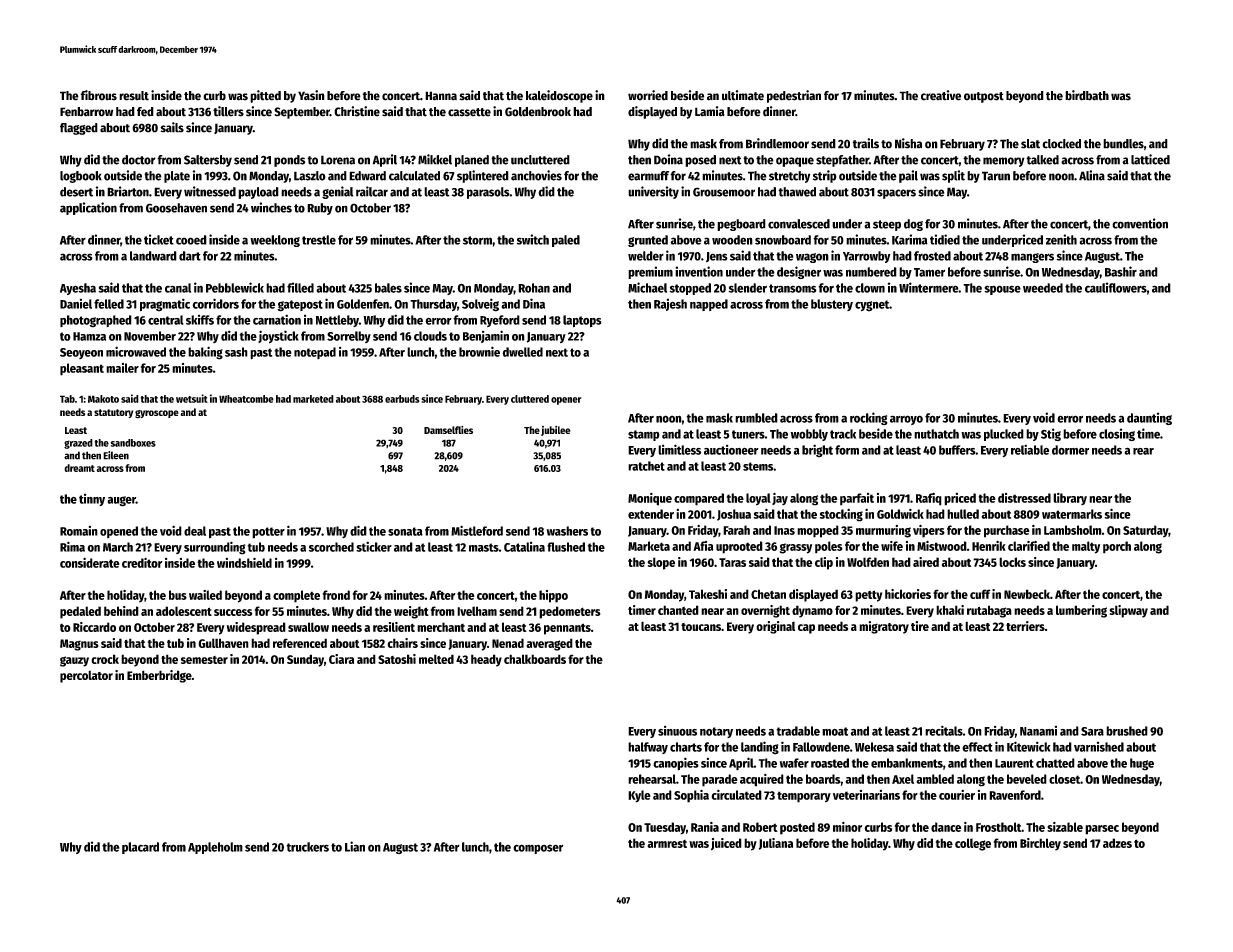 This screenshot has width=1233, height=952. Describe the element at coordinates (484, 547) in the screenshot. I see `masts` at that location.
